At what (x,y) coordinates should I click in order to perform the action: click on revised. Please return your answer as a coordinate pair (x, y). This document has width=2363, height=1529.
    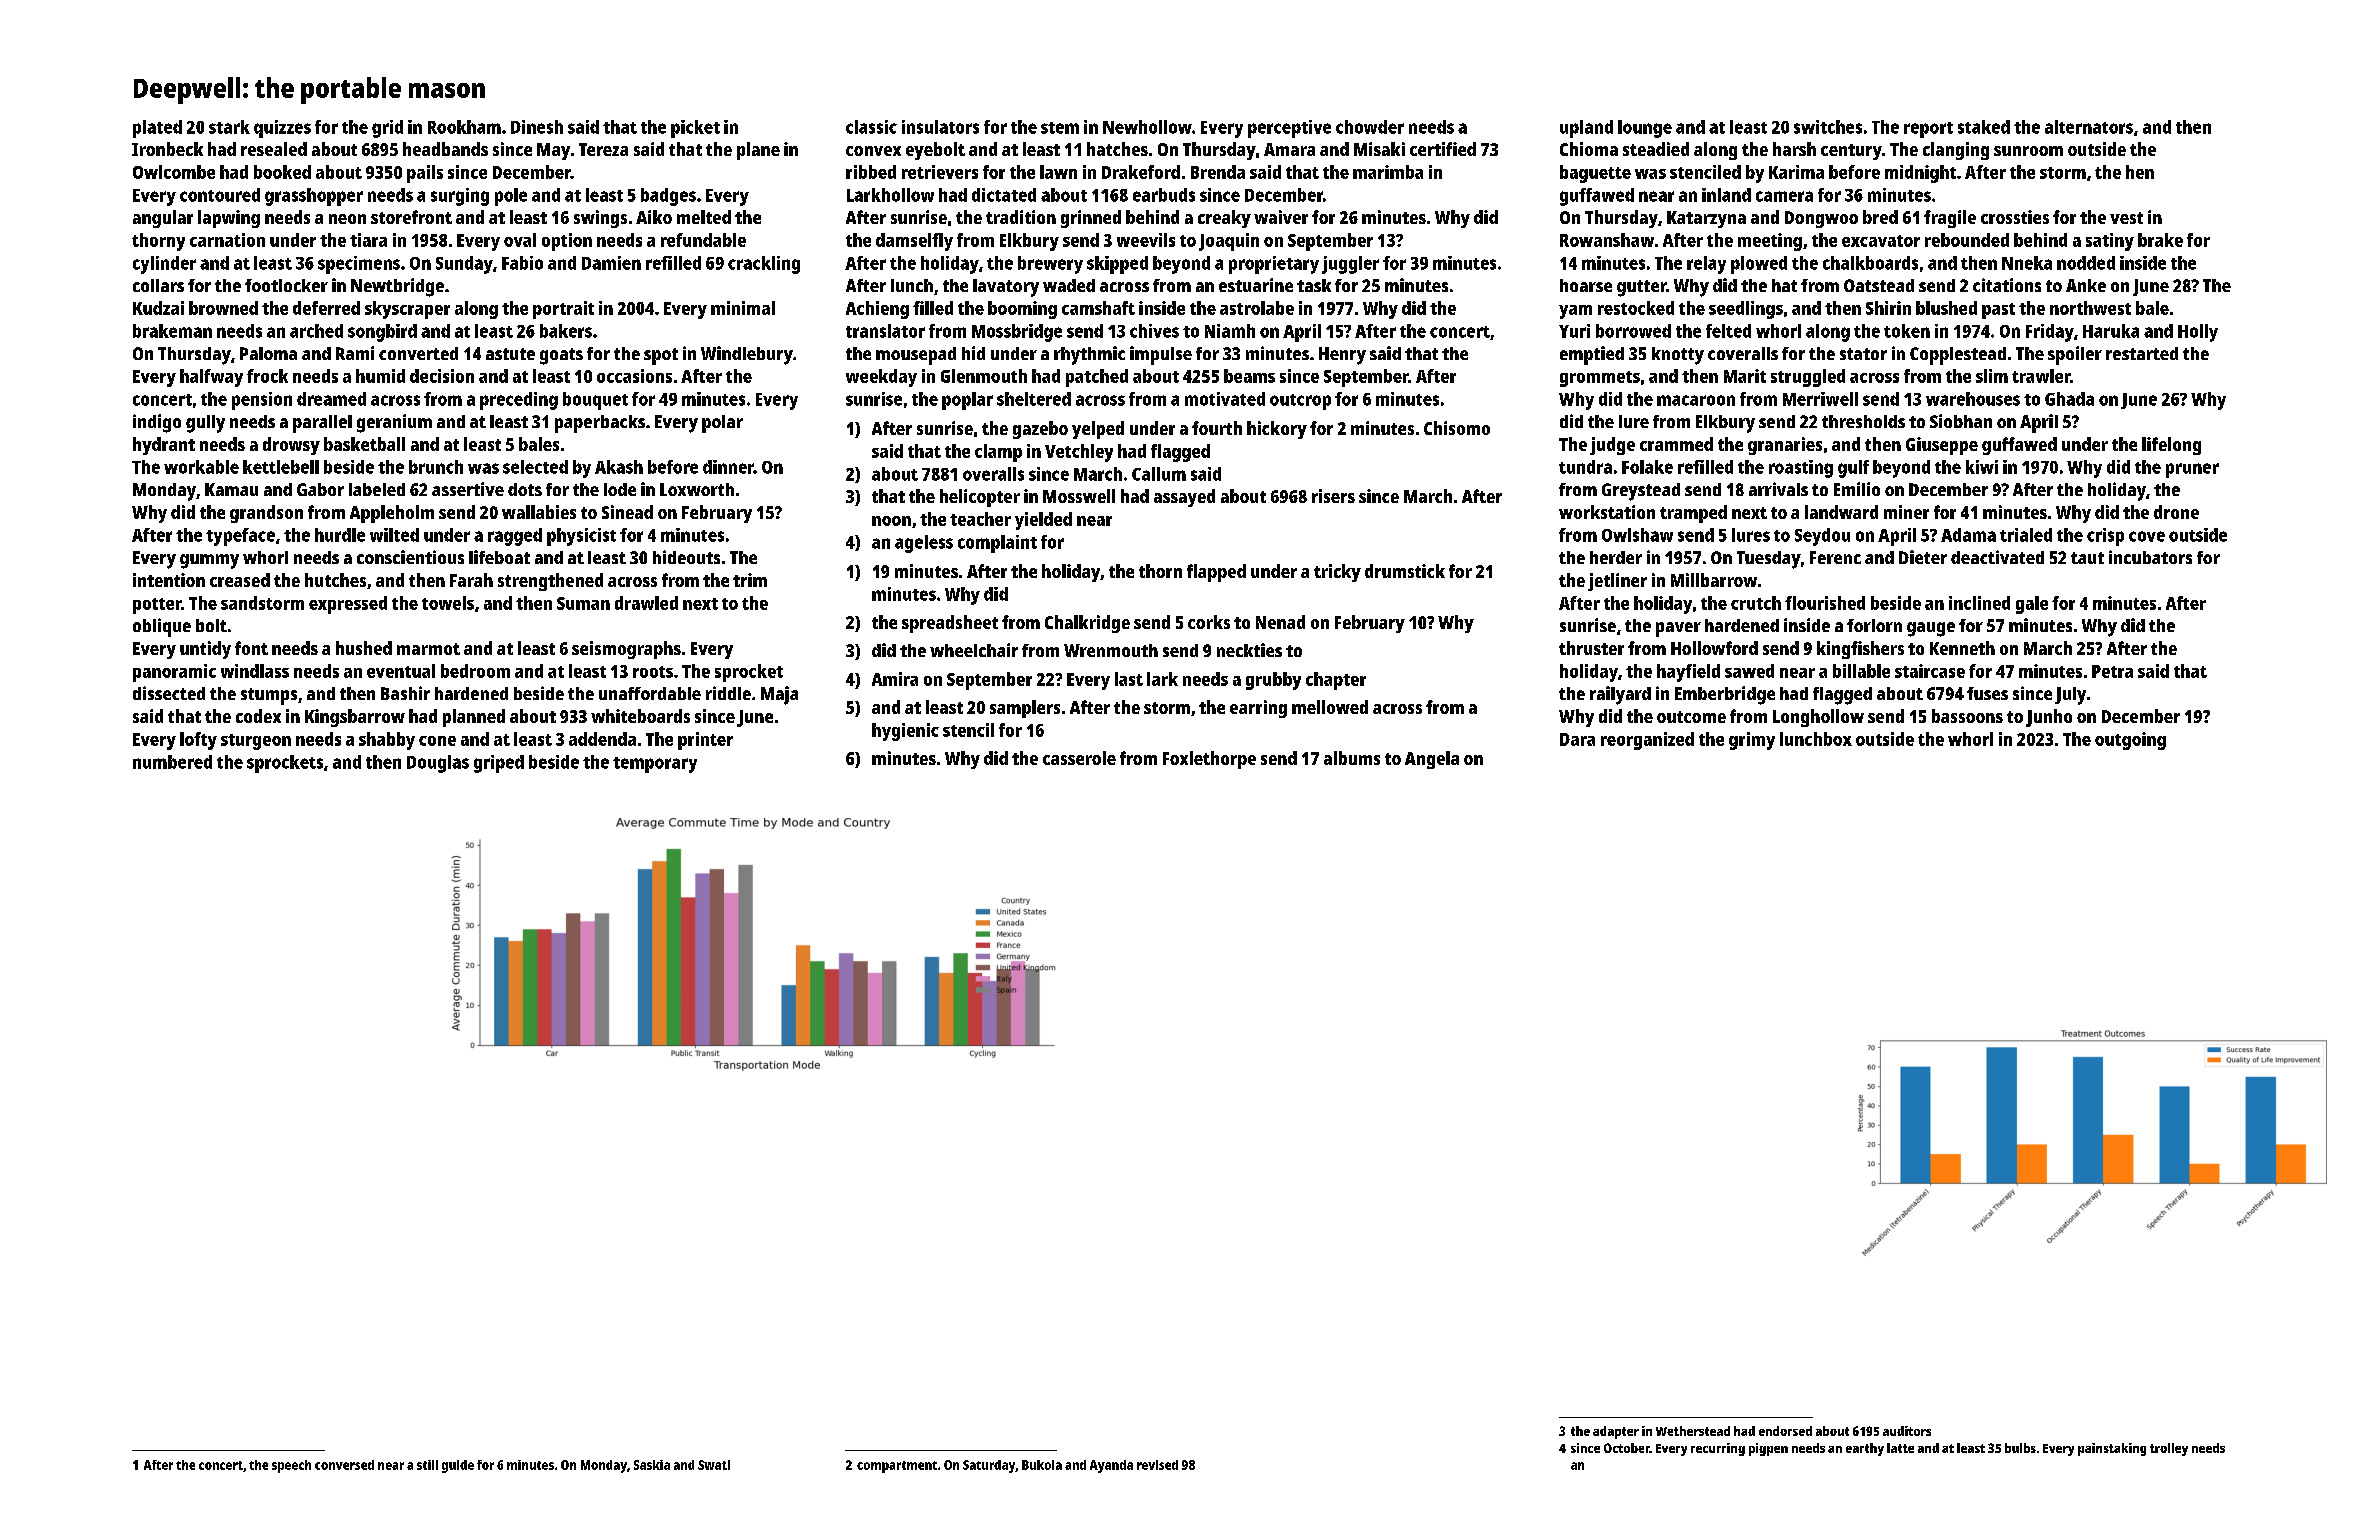
    Looking at the image, I should click on (1157, 1465).
